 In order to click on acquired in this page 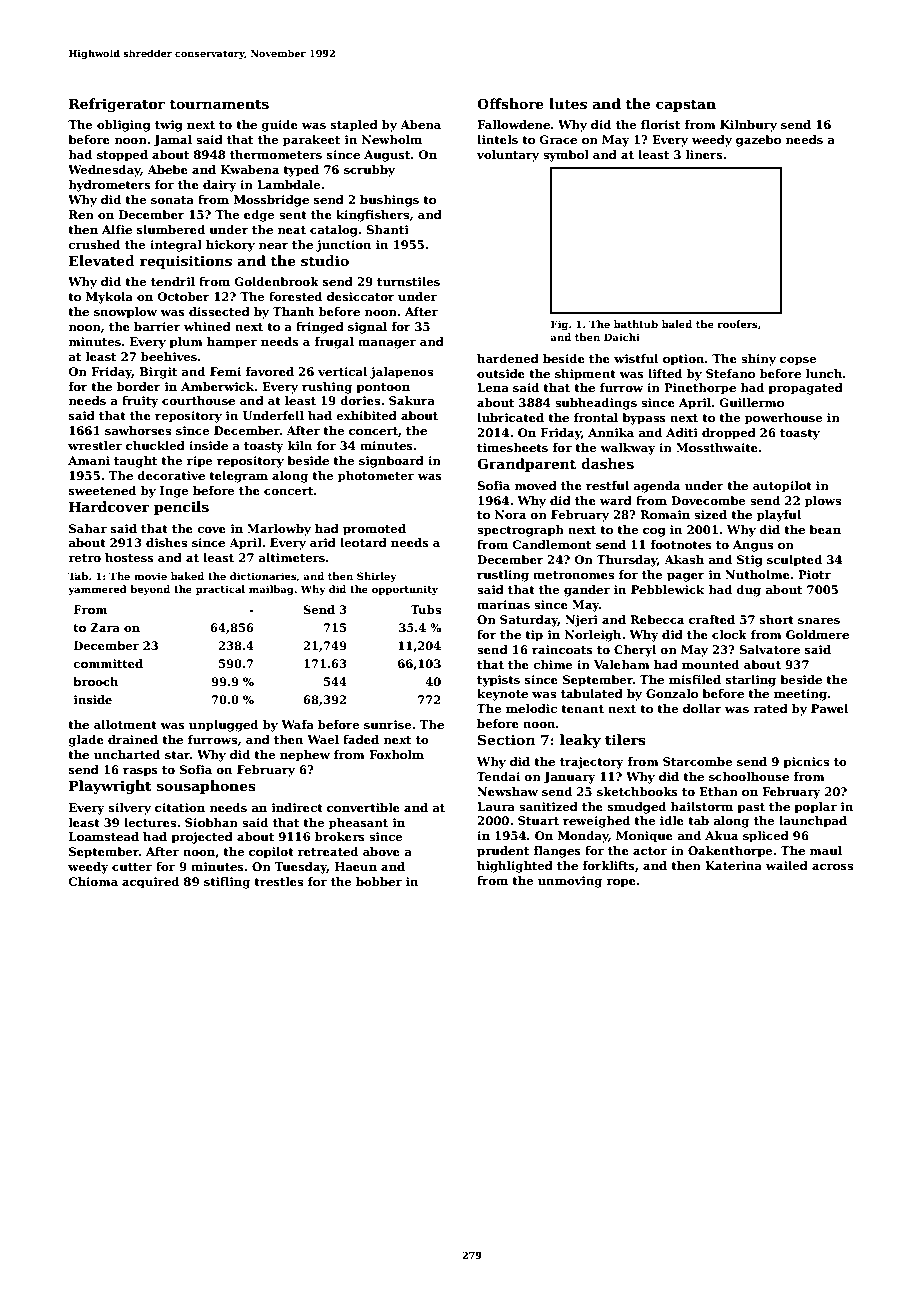, I will do `click(150, 883)`.
